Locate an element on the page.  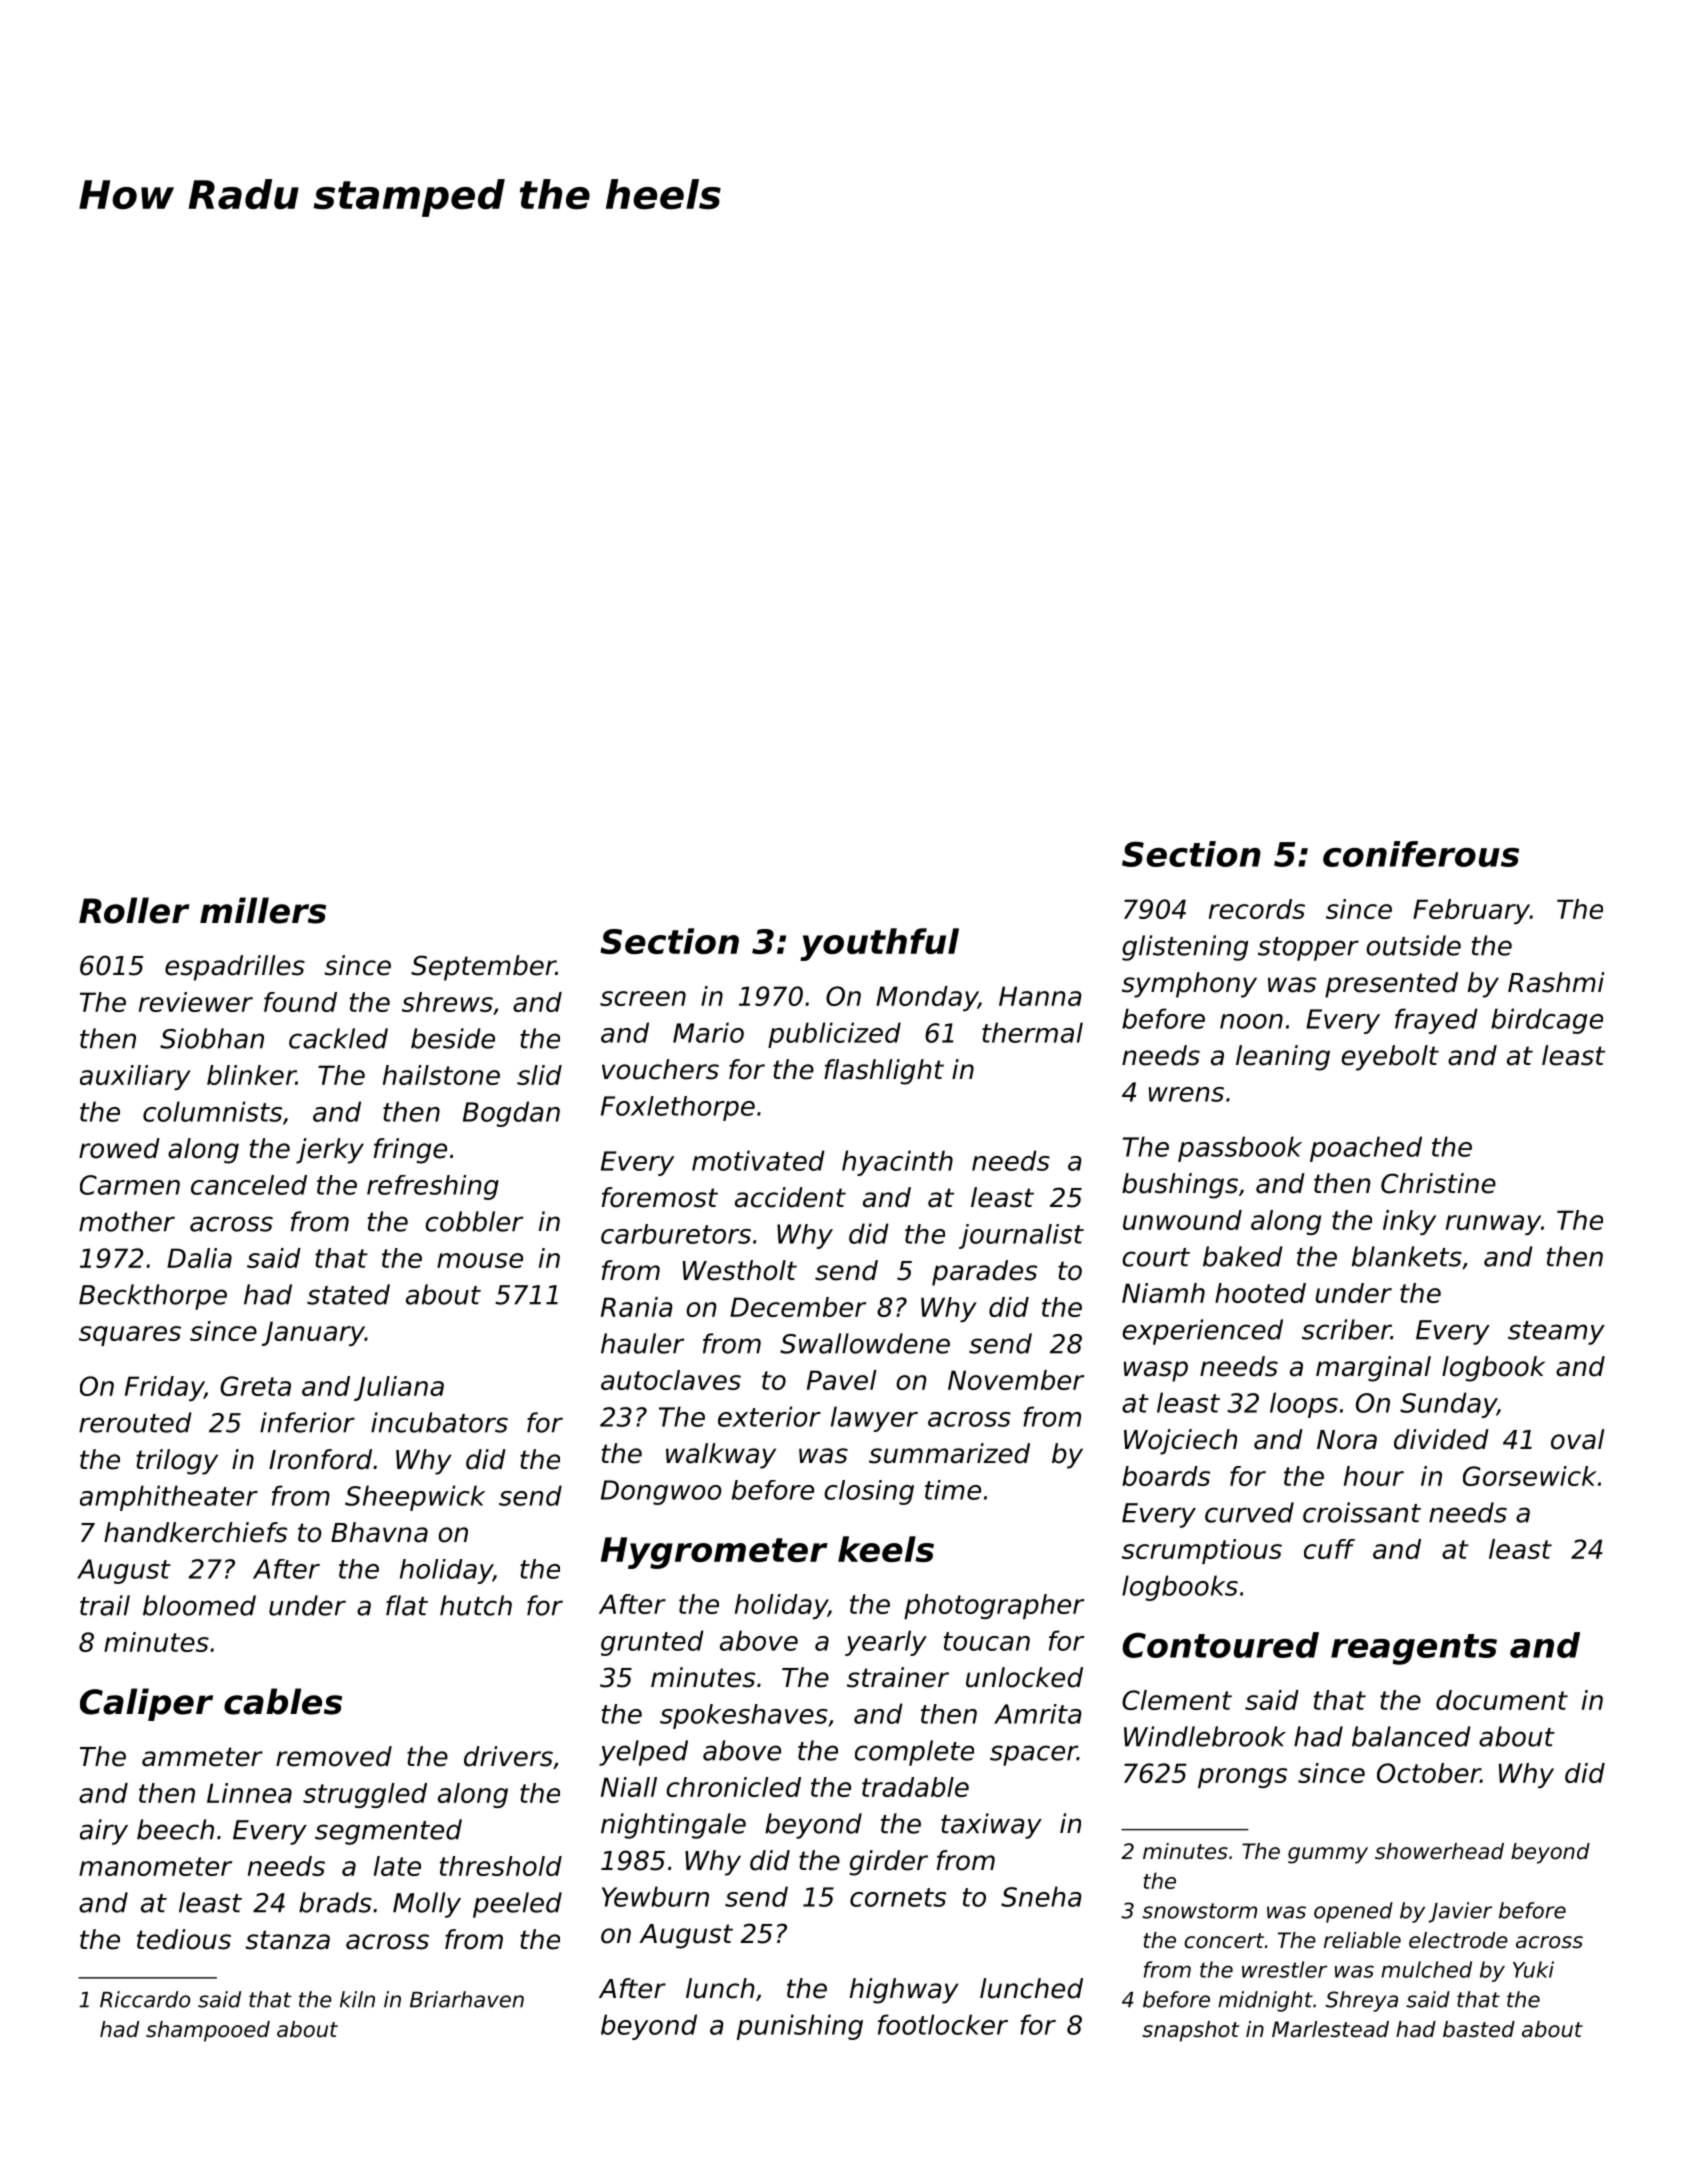
jerky is located at coordinates (330, 1151).
